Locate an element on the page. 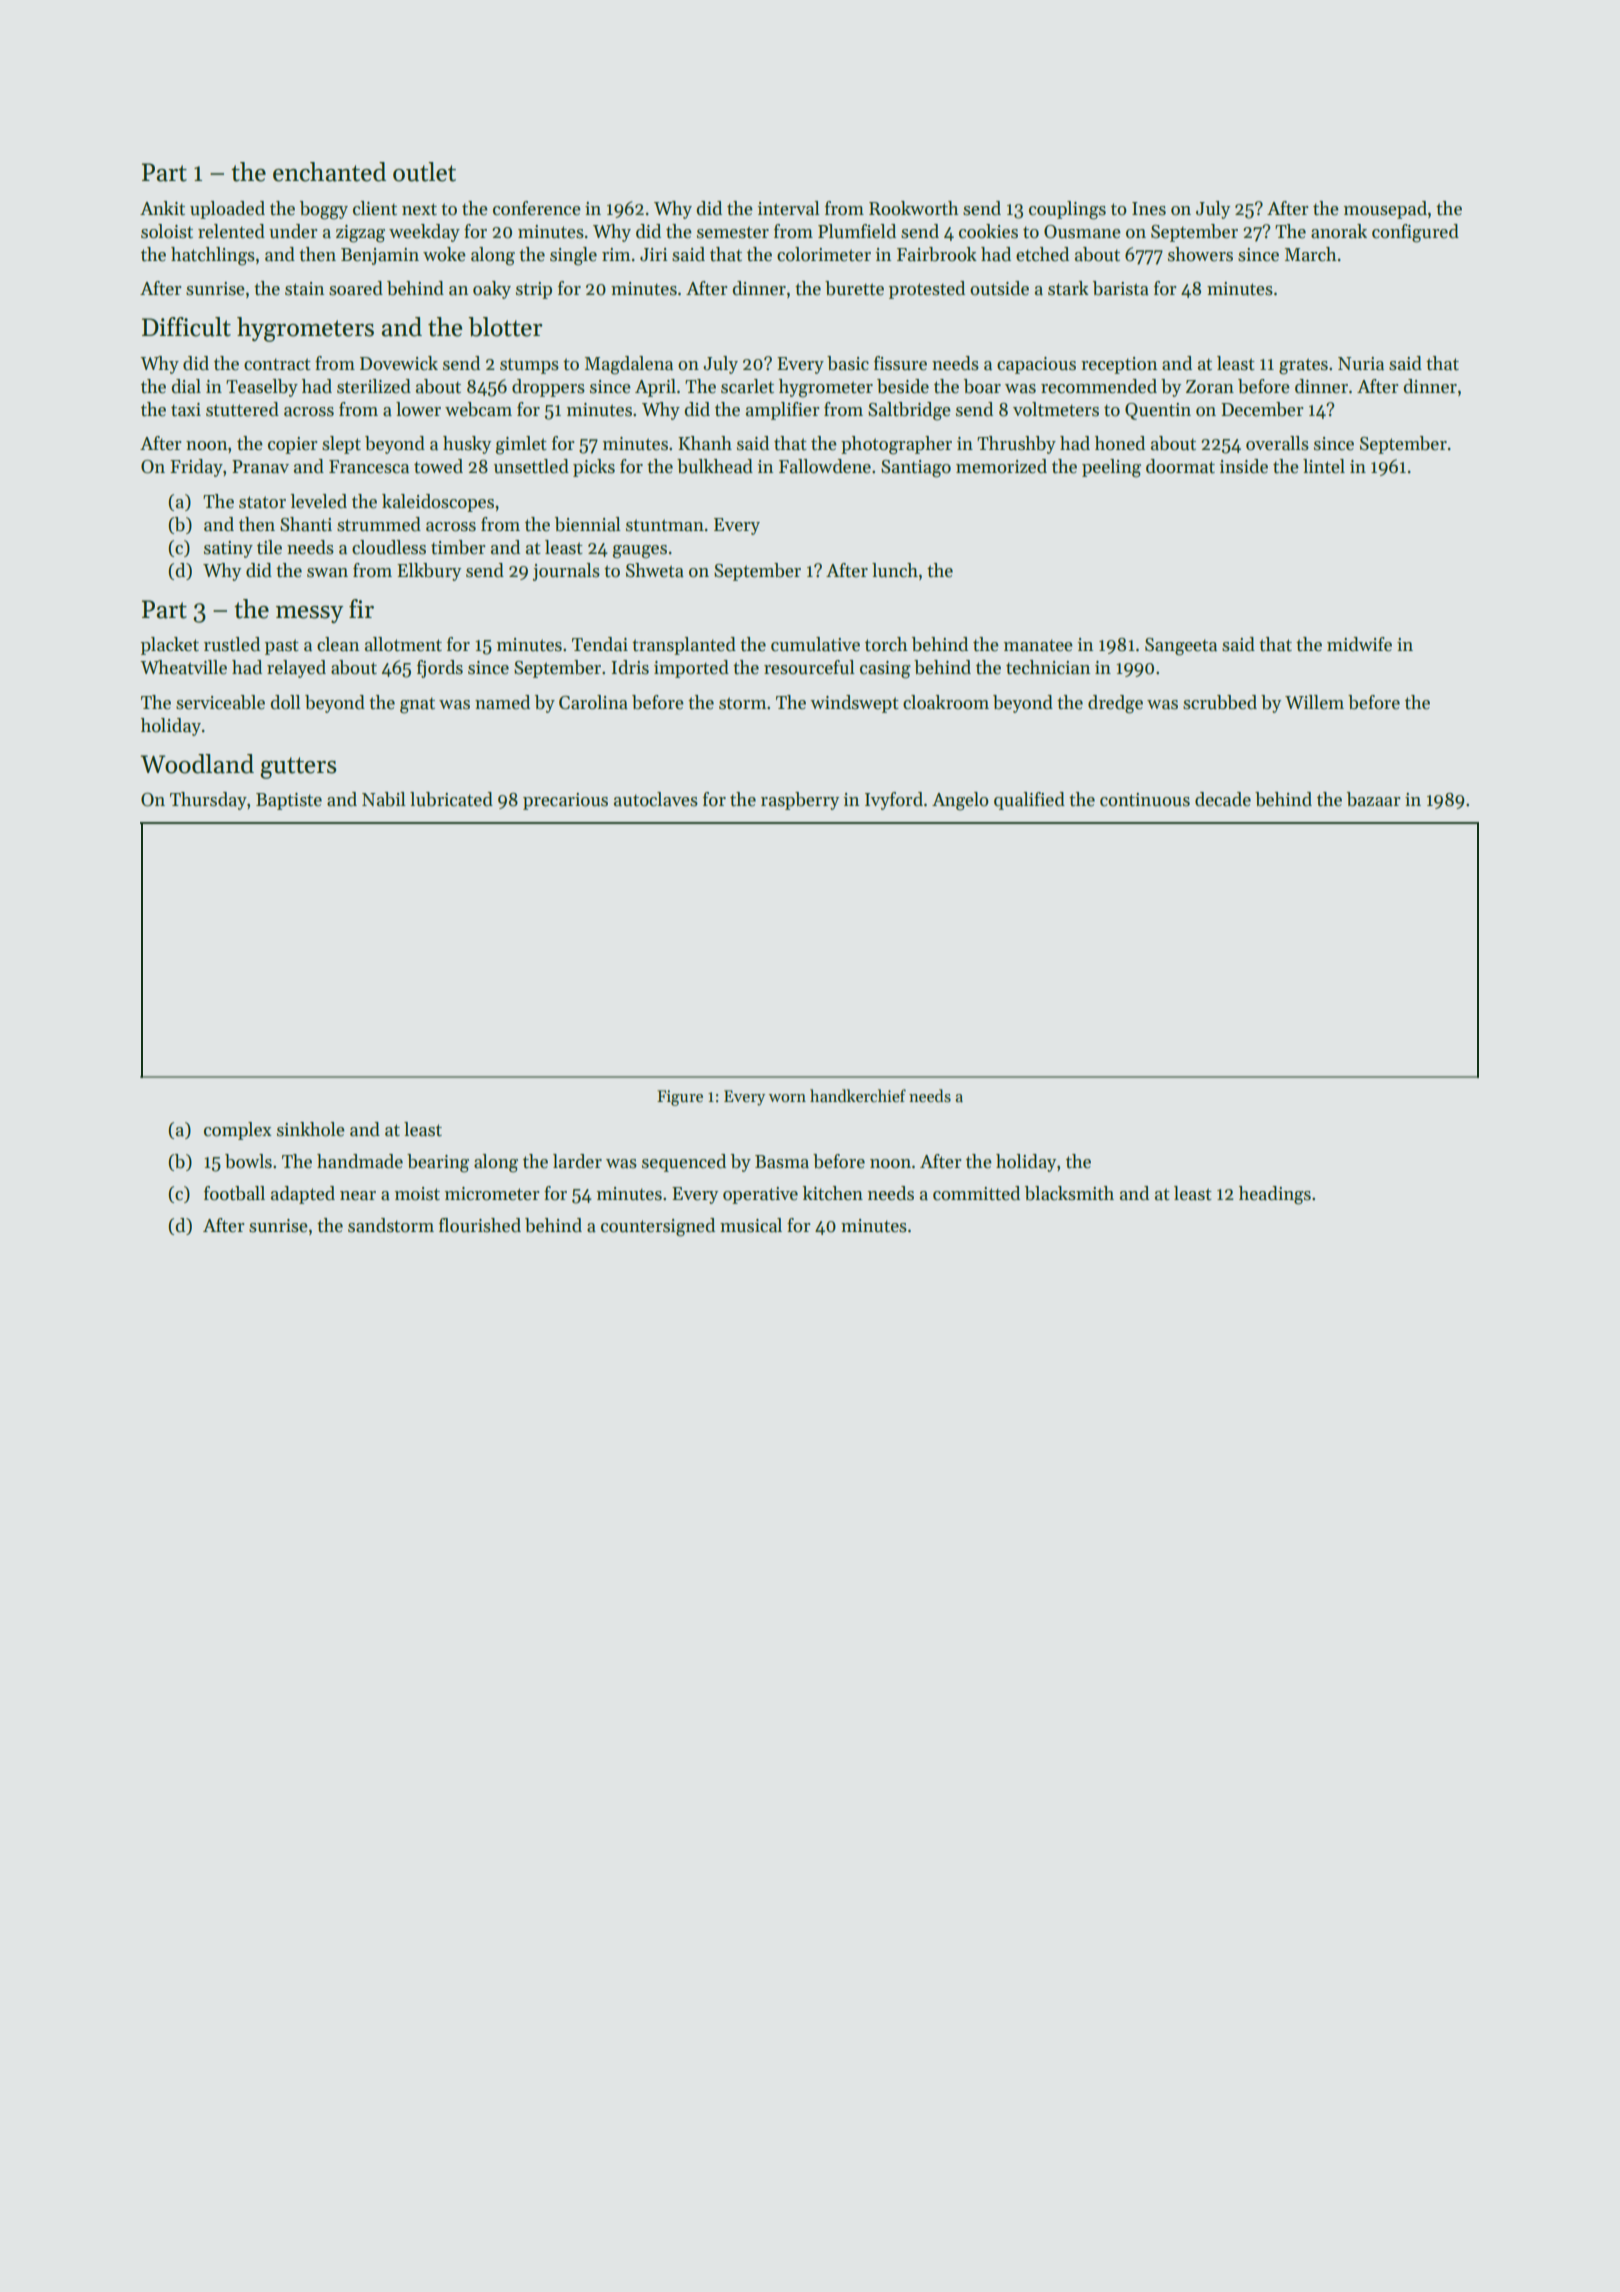 This document has height=2292, width=1620. autoclaves is located at coordinates (656, 799).
